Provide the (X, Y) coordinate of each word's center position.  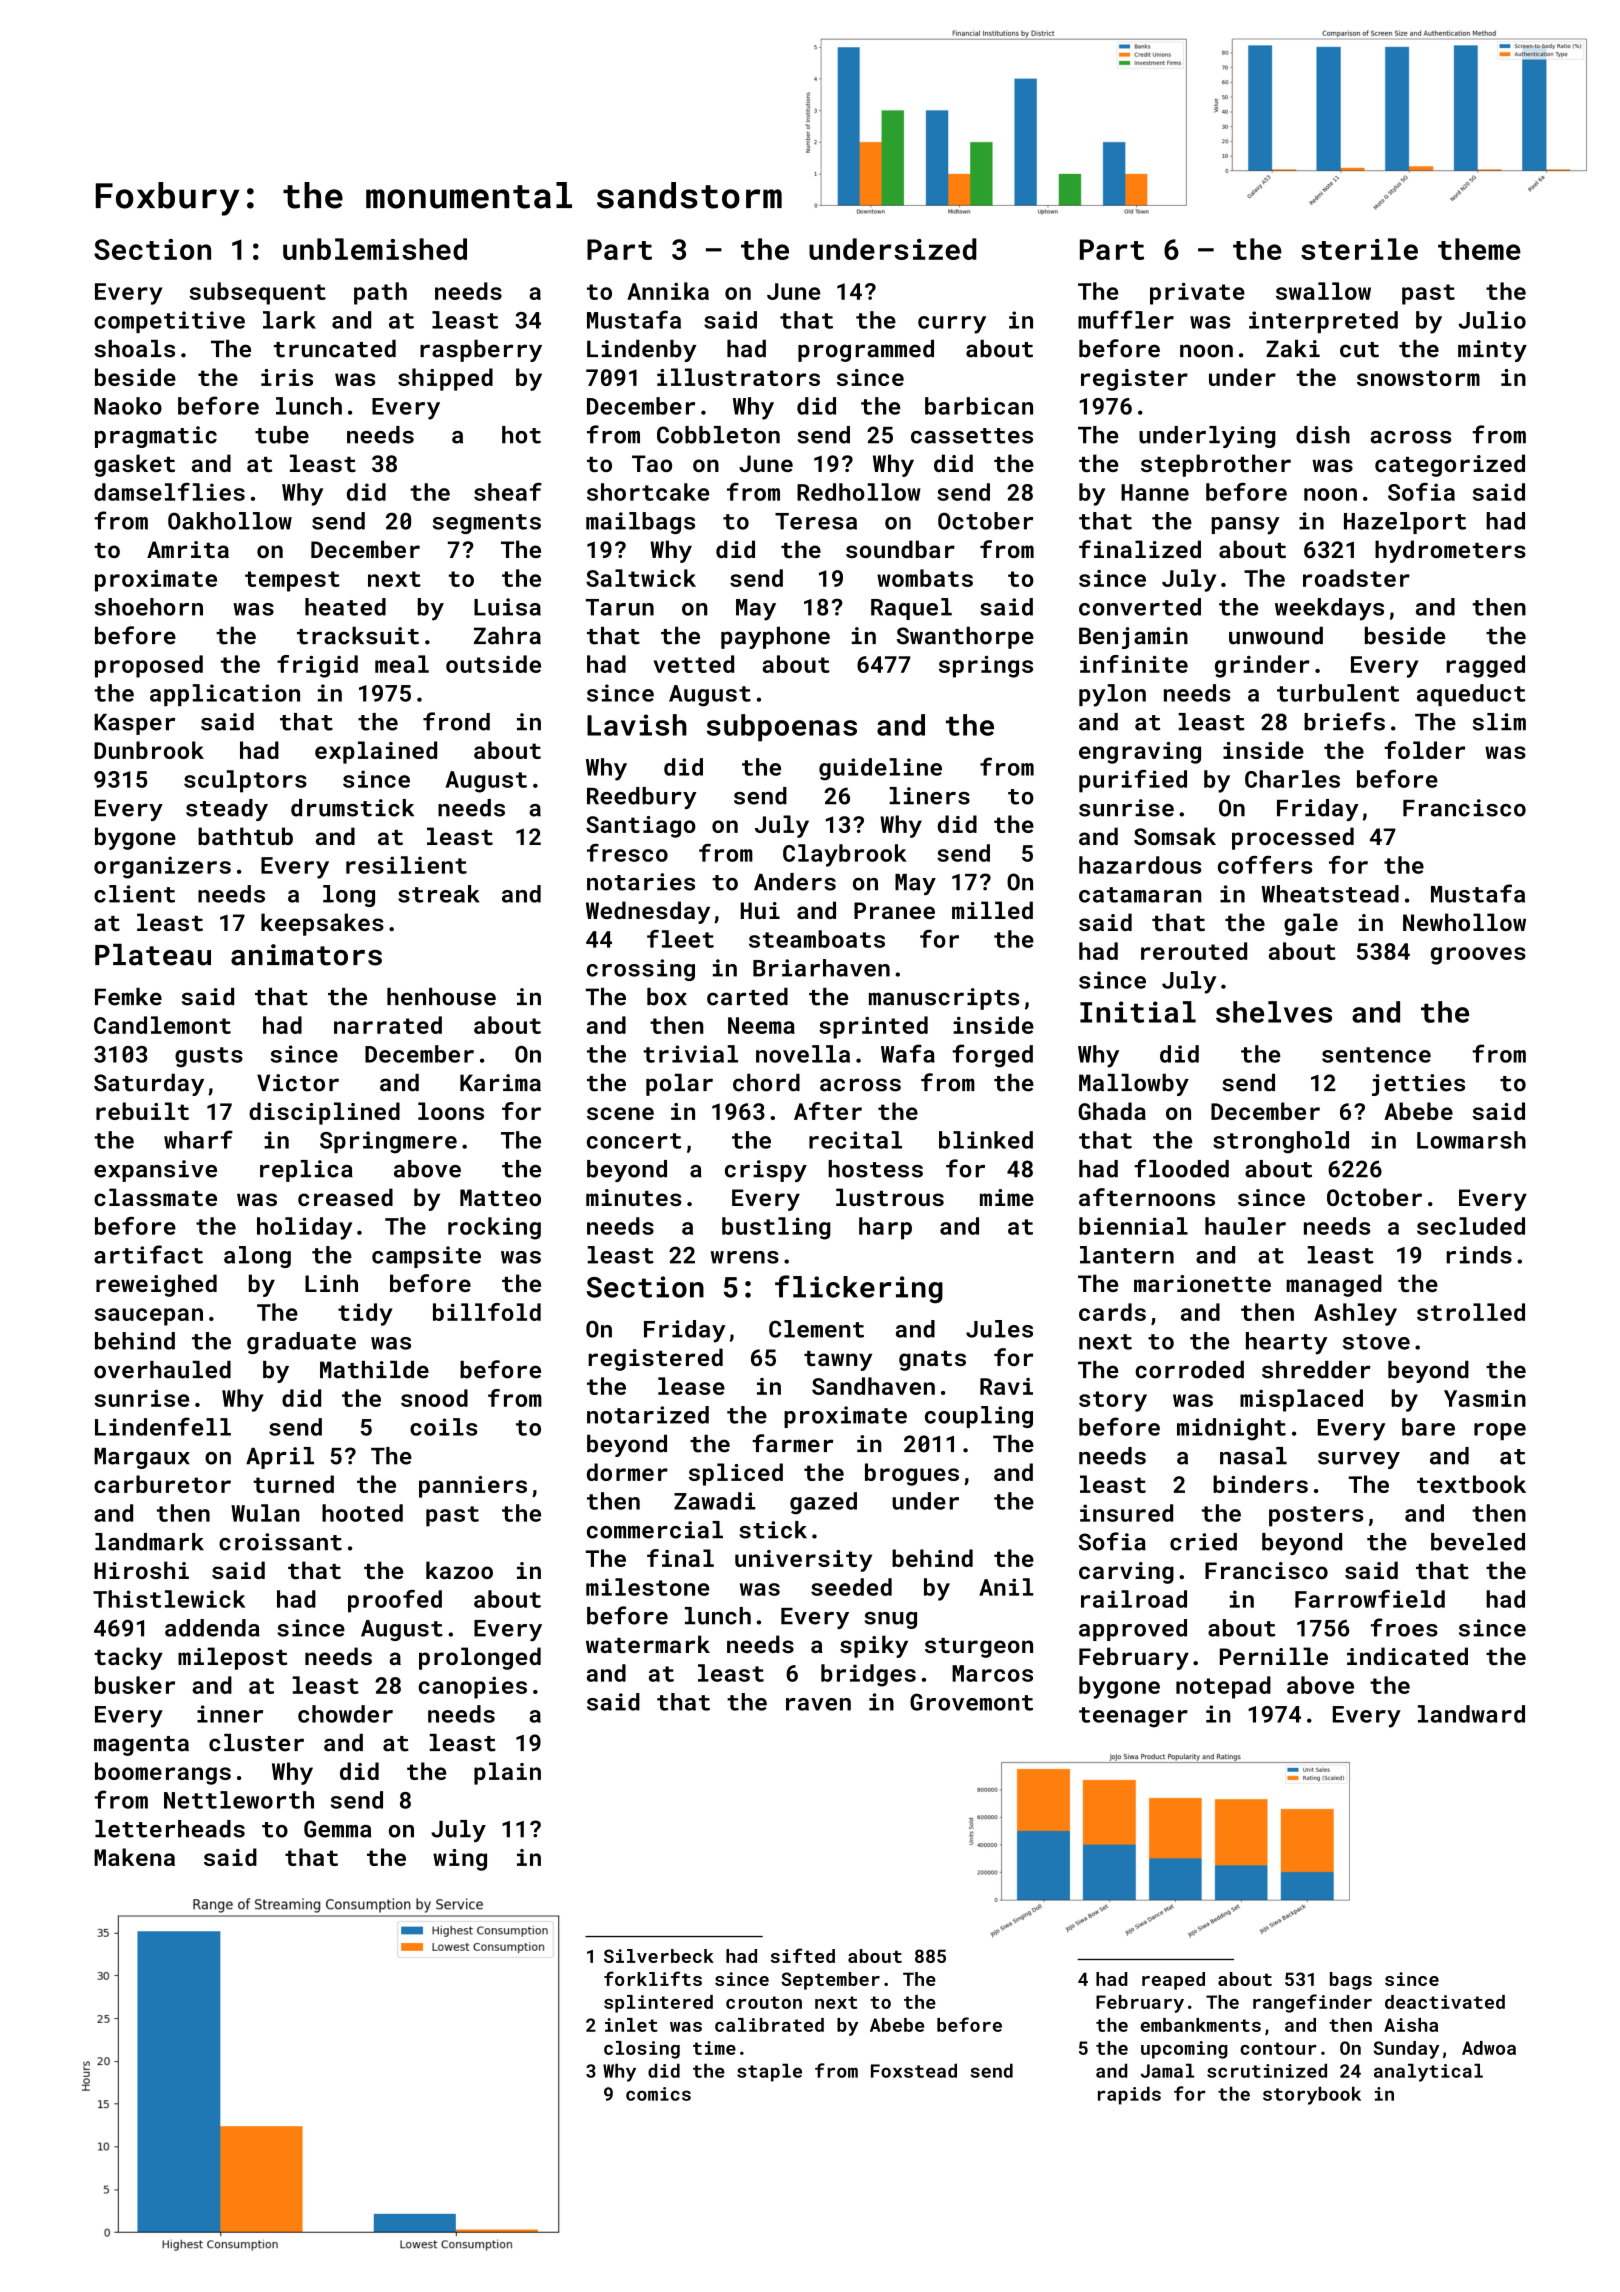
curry (952, 325)
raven (818, 1704)
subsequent (257, 293)
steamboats (817, 939)
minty (1492, 351)
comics (658, 2094)
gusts (209, 1057)
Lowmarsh (1471, 1140)
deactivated (1445, 2002)
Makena (134, 1857)
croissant (280, 1542)
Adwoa (1489, 2048)
